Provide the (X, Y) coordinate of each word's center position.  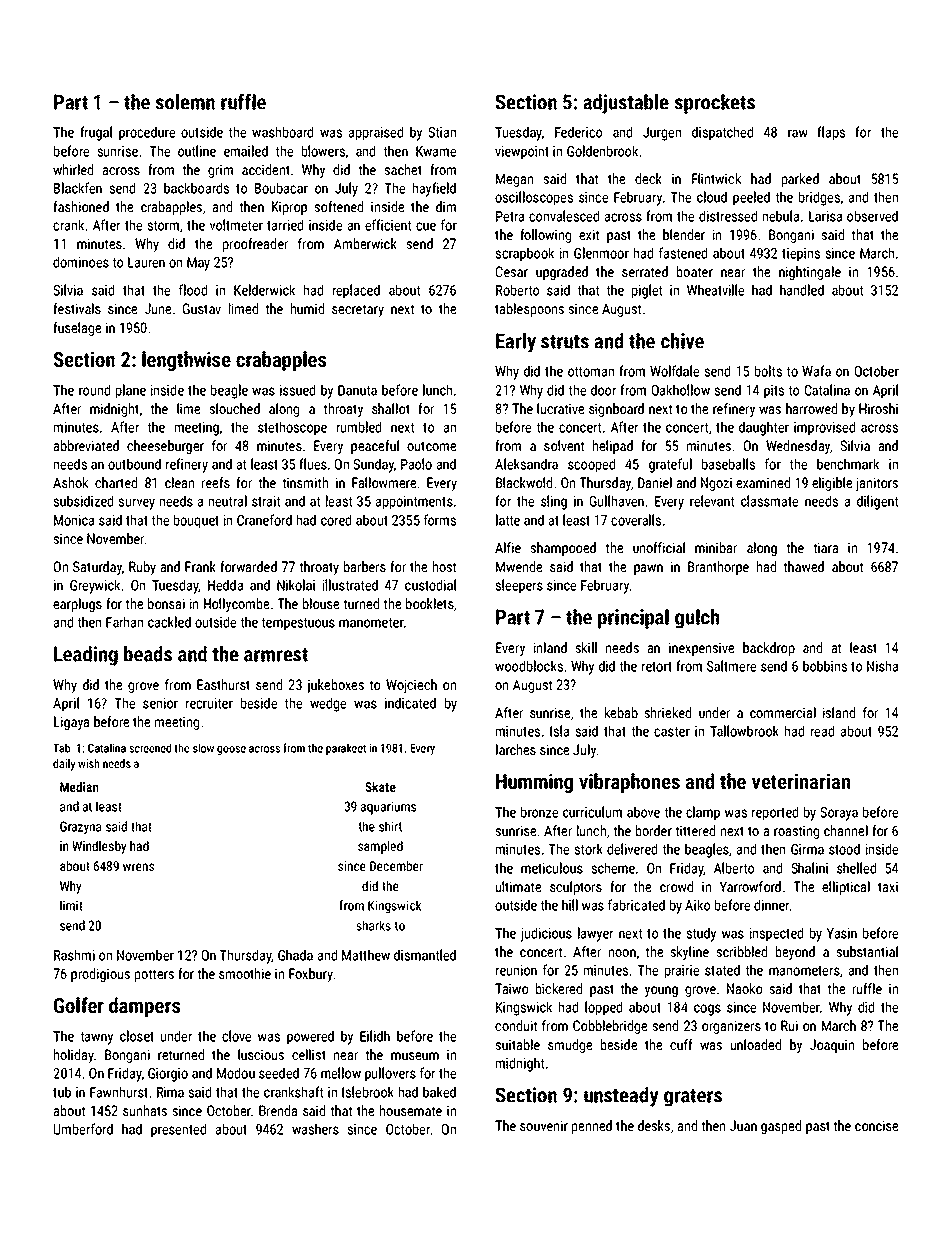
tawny (96, 1038)
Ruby (142, 568)
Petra (510, 216)
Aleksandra (526, 464)
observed (872, 216)
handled (802, 290)
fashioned (81, 206)
